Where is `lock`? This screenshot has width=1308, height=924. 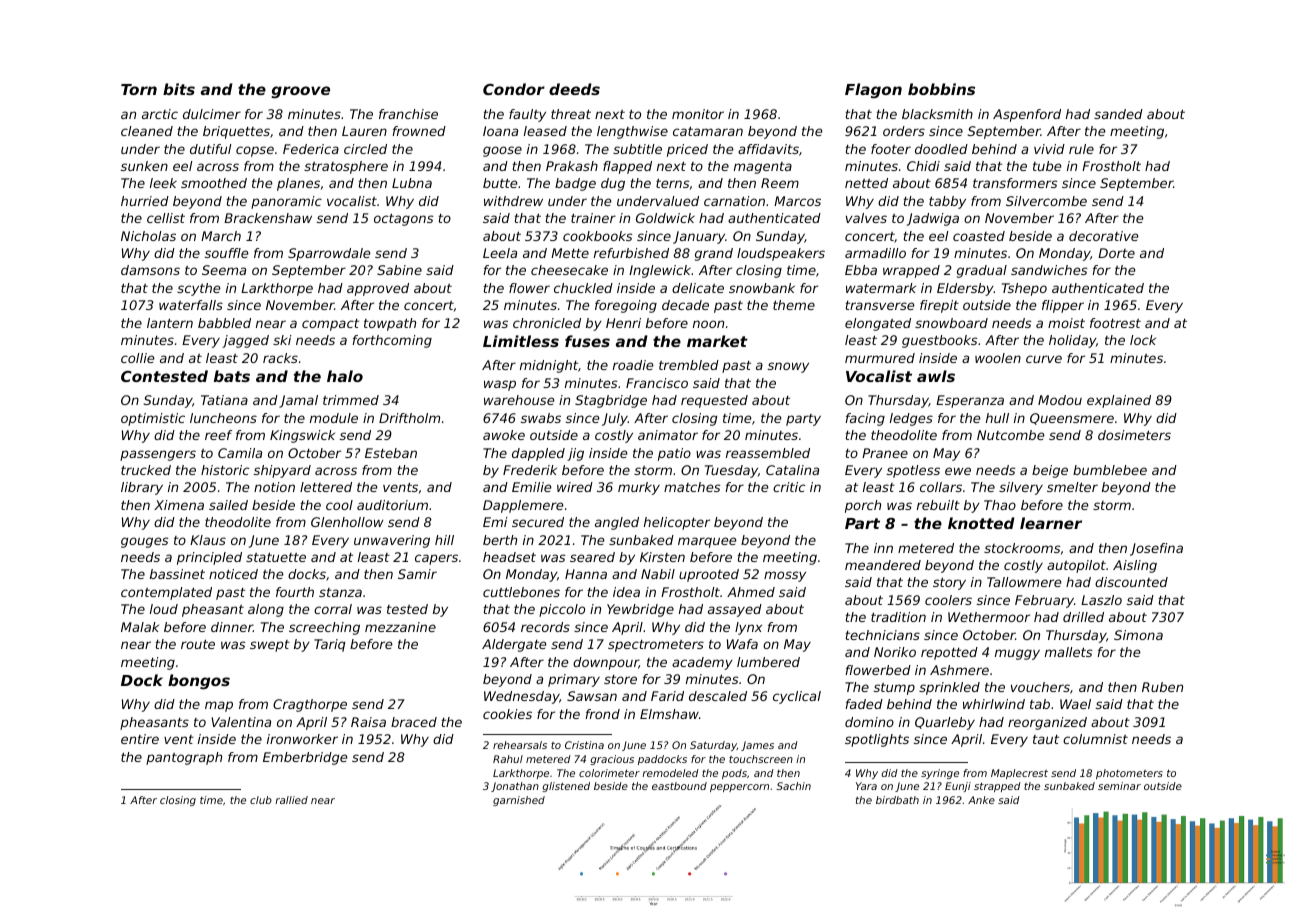 lock is located at coordinates (1143, 340).
